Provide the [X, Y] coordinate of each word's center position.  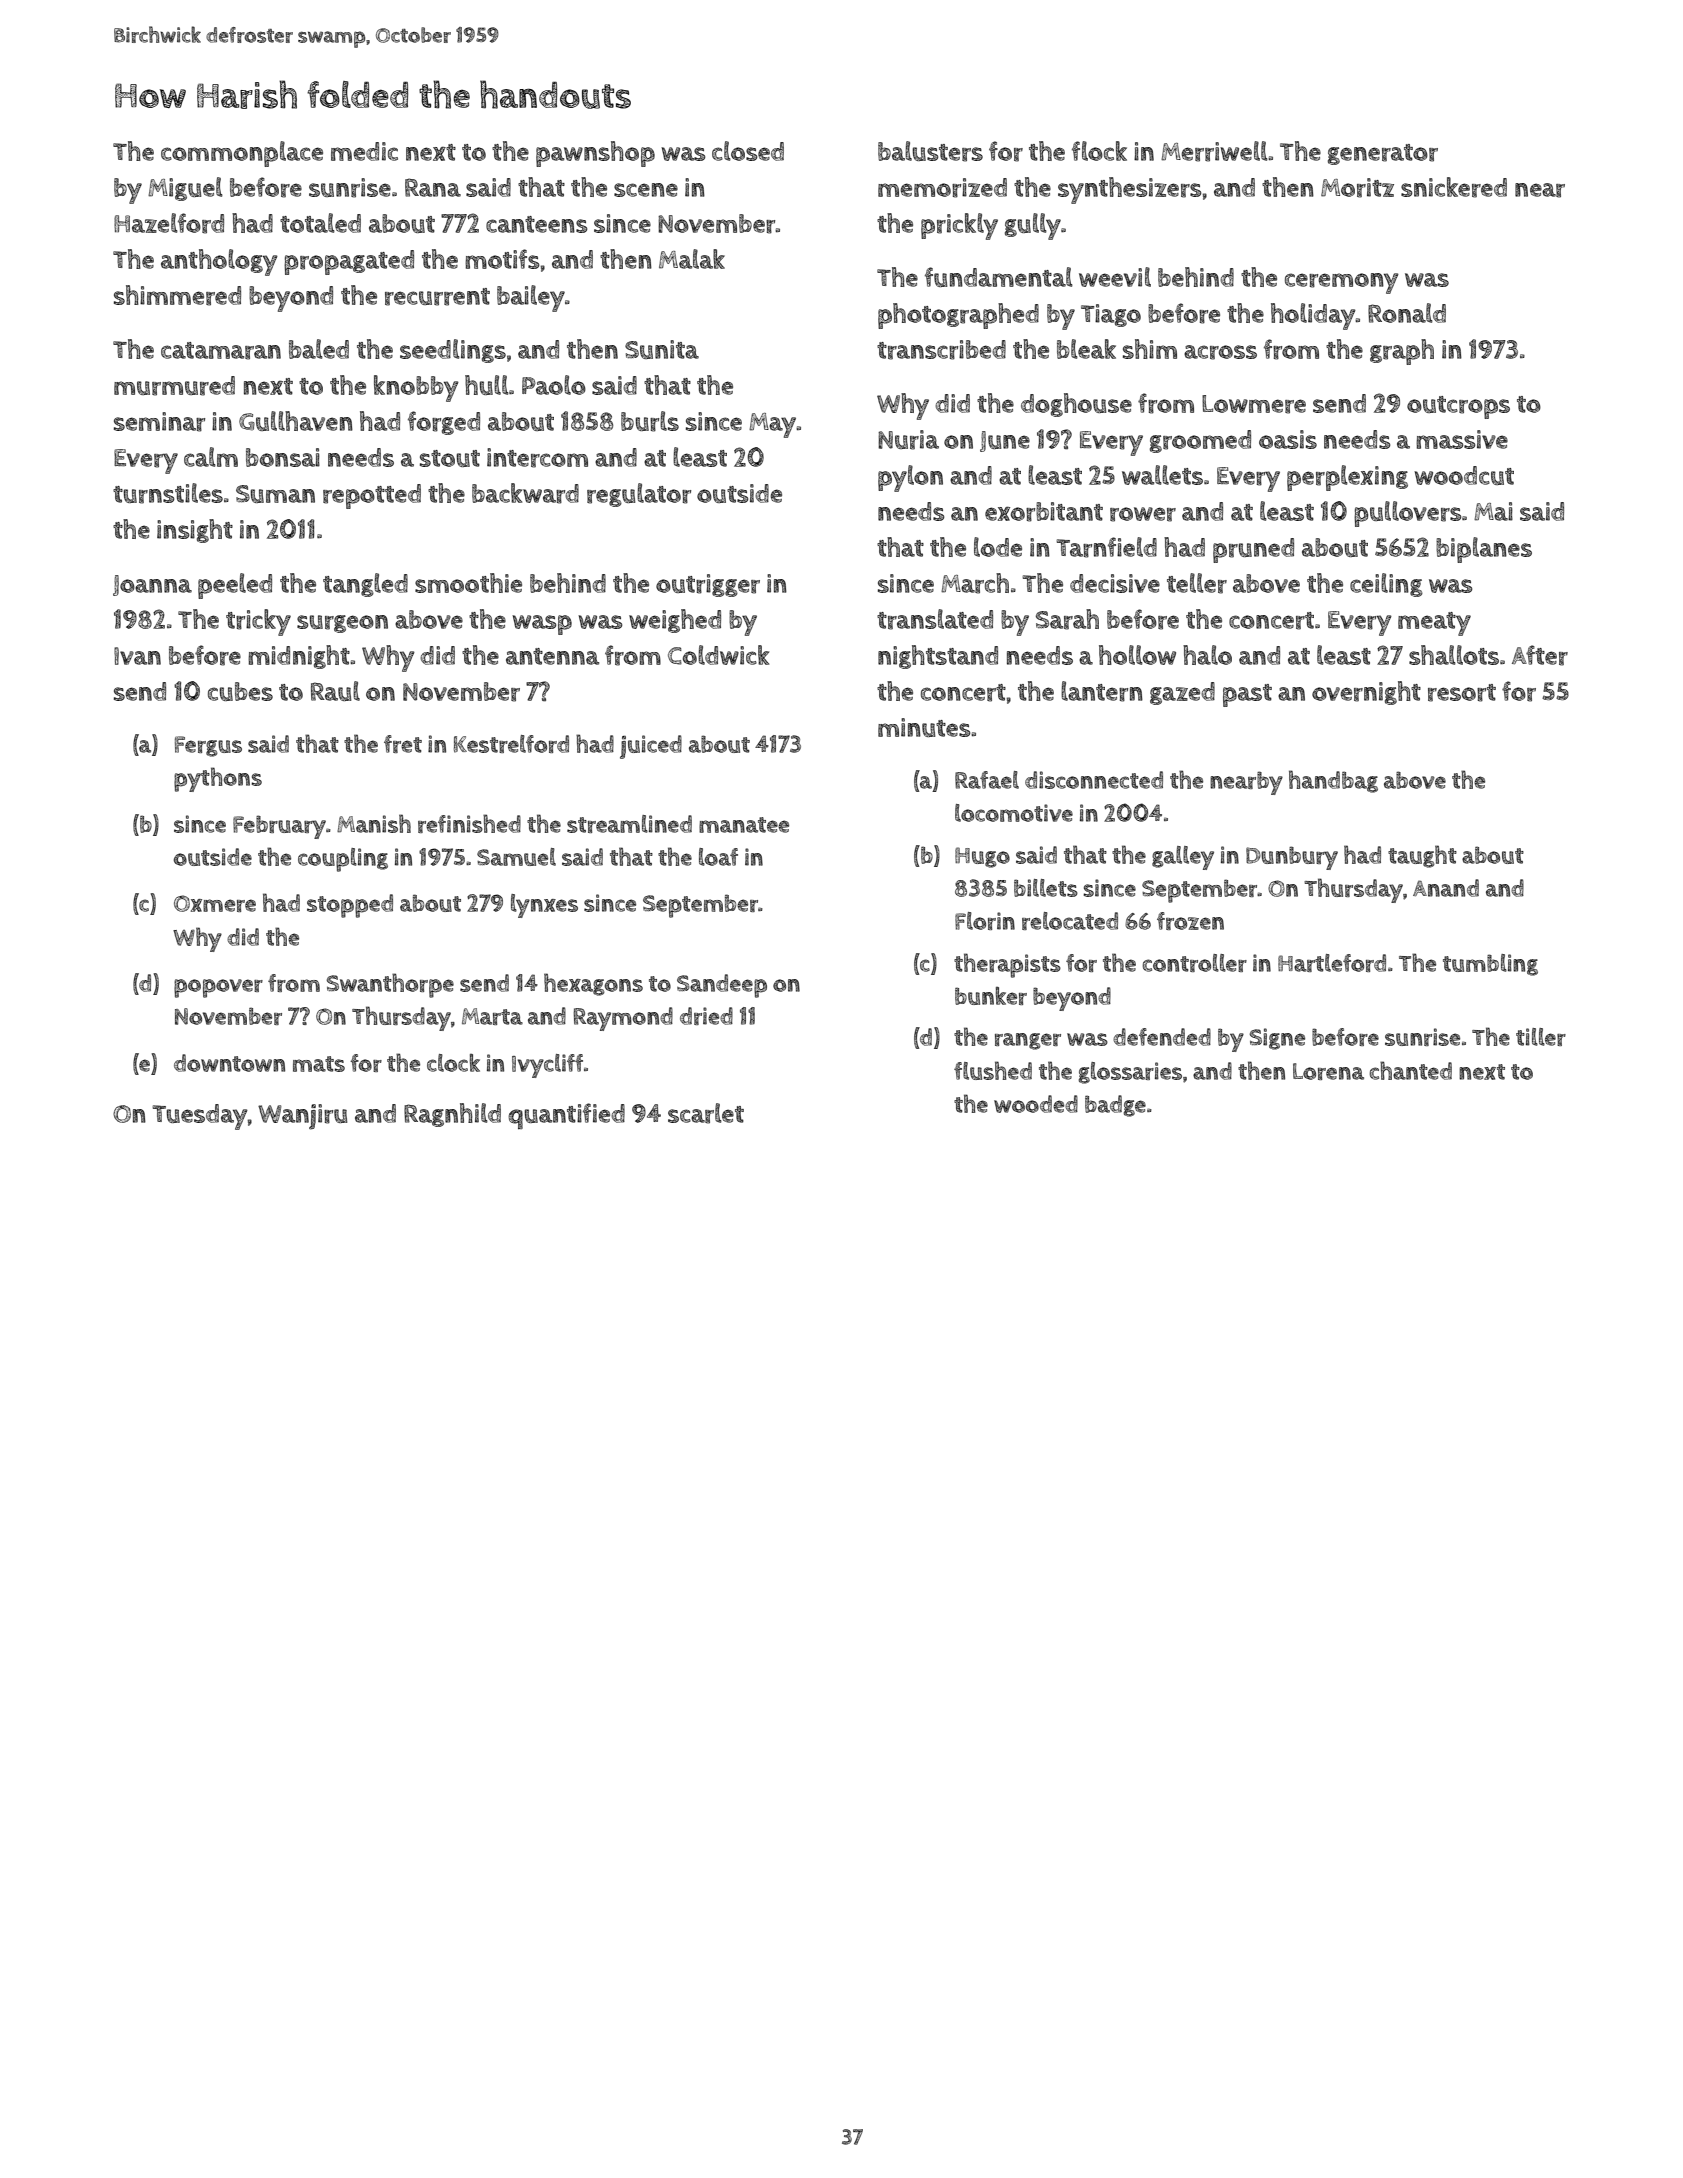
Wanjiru [302, 1117]
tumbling [1490, 965]
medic [364, 151]
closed [748, 151]
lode [998, 547]
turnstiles [168, 493]
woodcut [1464, 475]
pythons [218, 779]
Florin [985, 921]
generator [1383, 154]
